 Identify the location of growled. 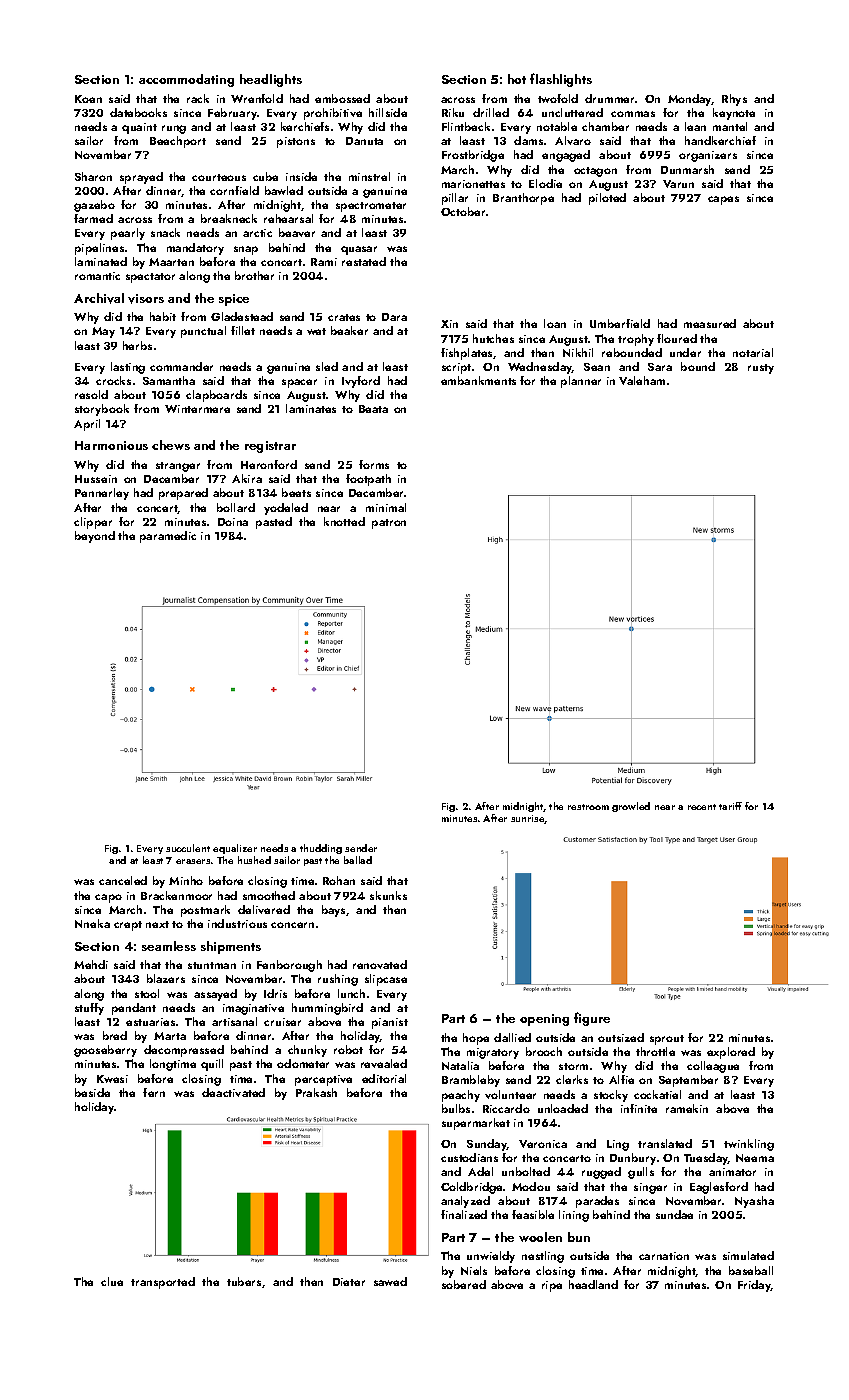
(631, 807).
